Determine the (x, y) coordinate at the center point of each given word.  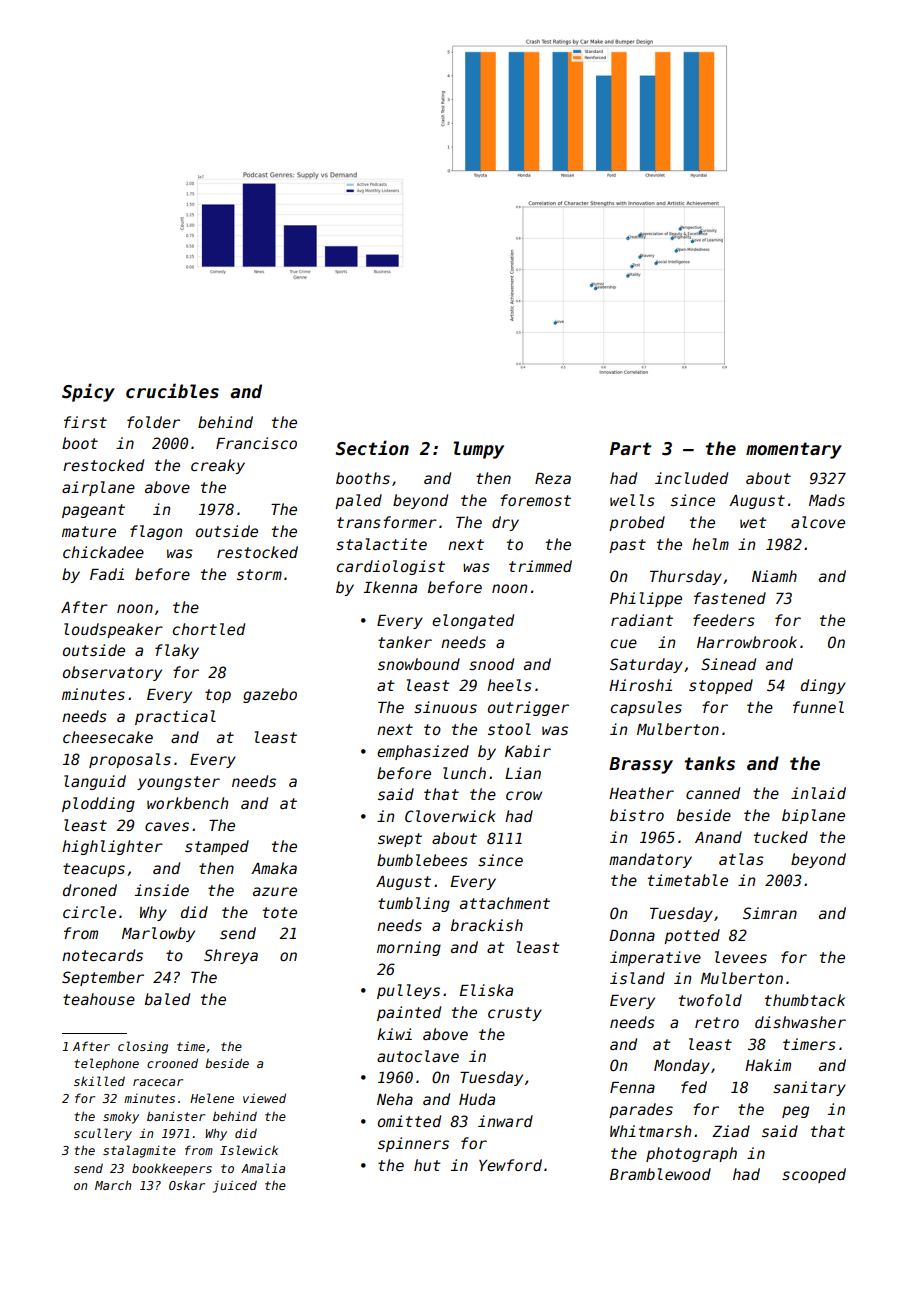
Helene (212, 1098)
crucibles (172, 391)
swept (400, 840)
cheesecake (108, 737)
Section (372, 448)
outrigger (528, 708)
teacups (94, 870)
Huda (477, 1099)
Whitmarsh (650, 1131)
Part (630, 449)
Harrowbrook (747, 642)
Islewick (249, 1150)
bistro (637, 815)
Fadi (107, 574)
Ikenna (390, 587)
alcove (818, 522)
